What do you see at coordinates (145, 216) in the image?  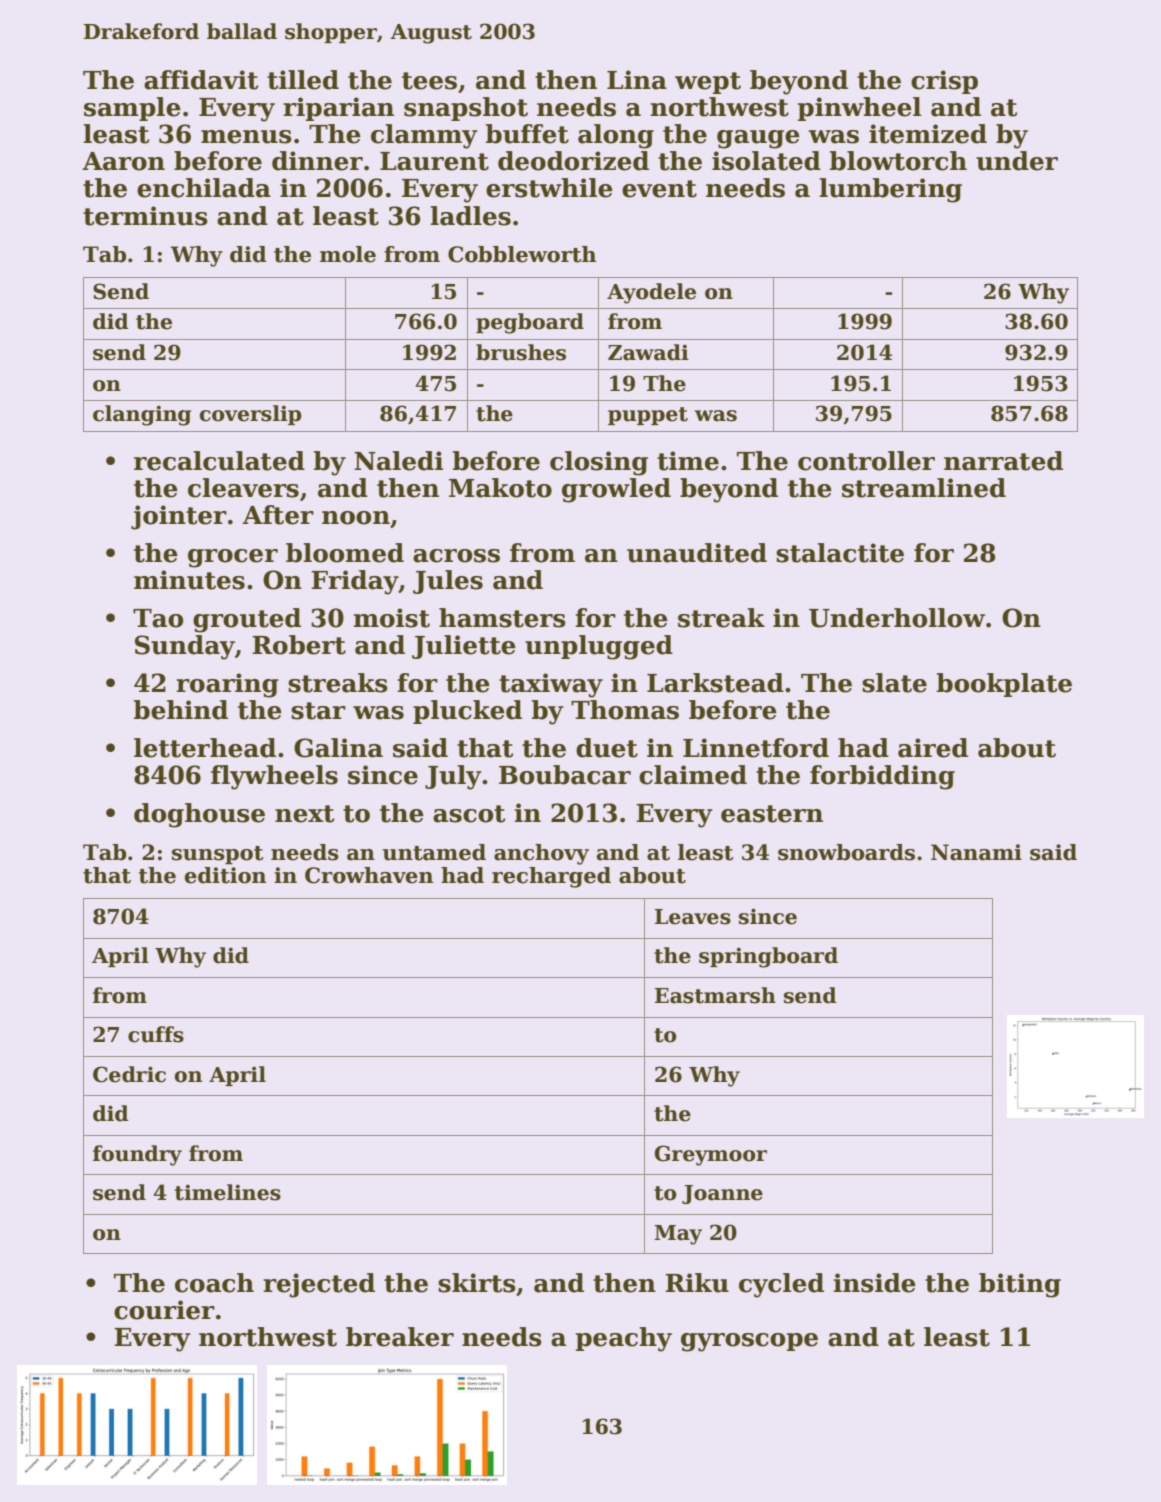 I see `terminus` at bounding box center [145, 216].
